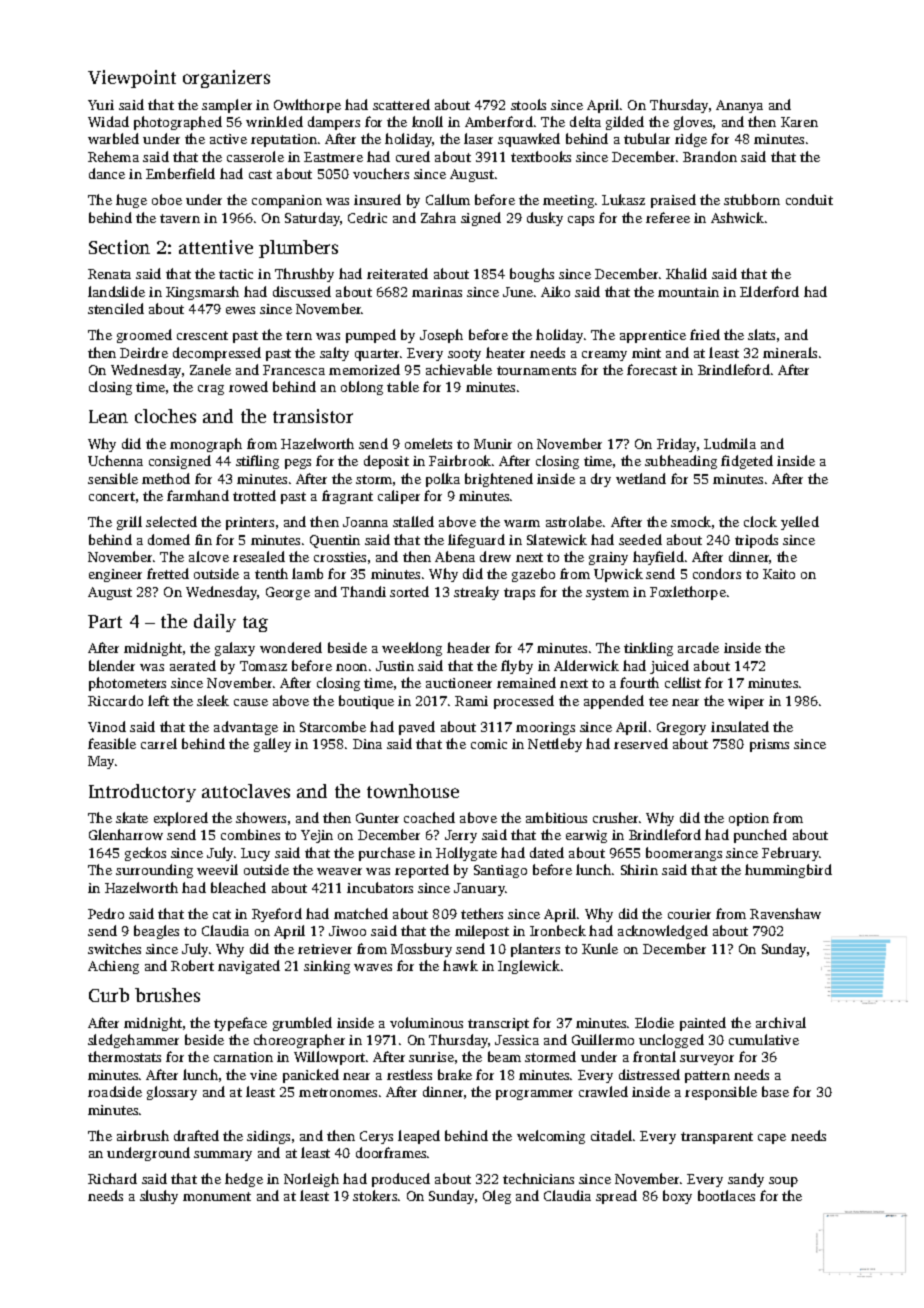 Image resolution: width=924 pixels, height=1308 pixels. I want to click on Aiko, so click(555, 291).
